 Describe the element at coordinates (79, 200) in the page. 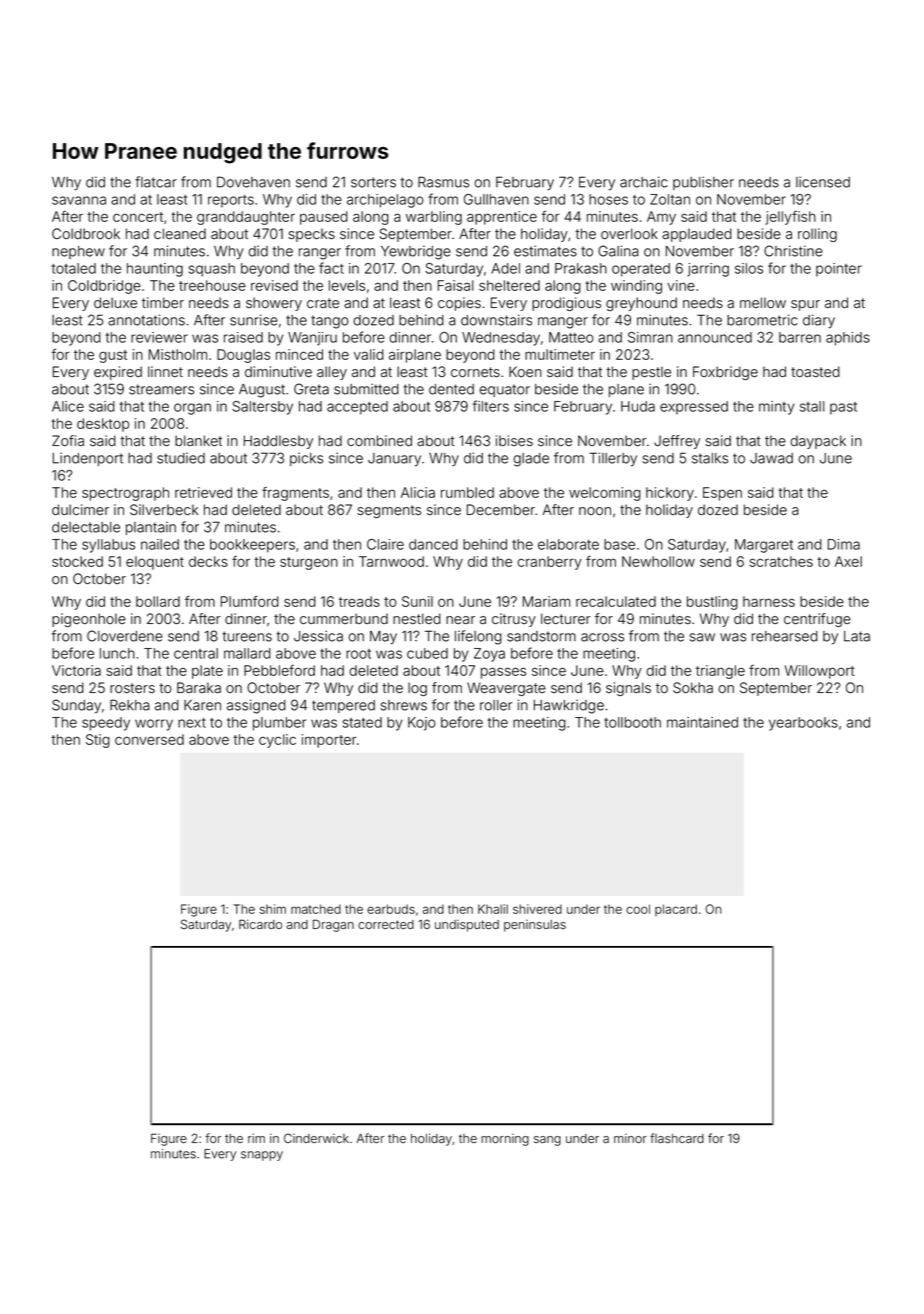

I see `savanna` at that location.
